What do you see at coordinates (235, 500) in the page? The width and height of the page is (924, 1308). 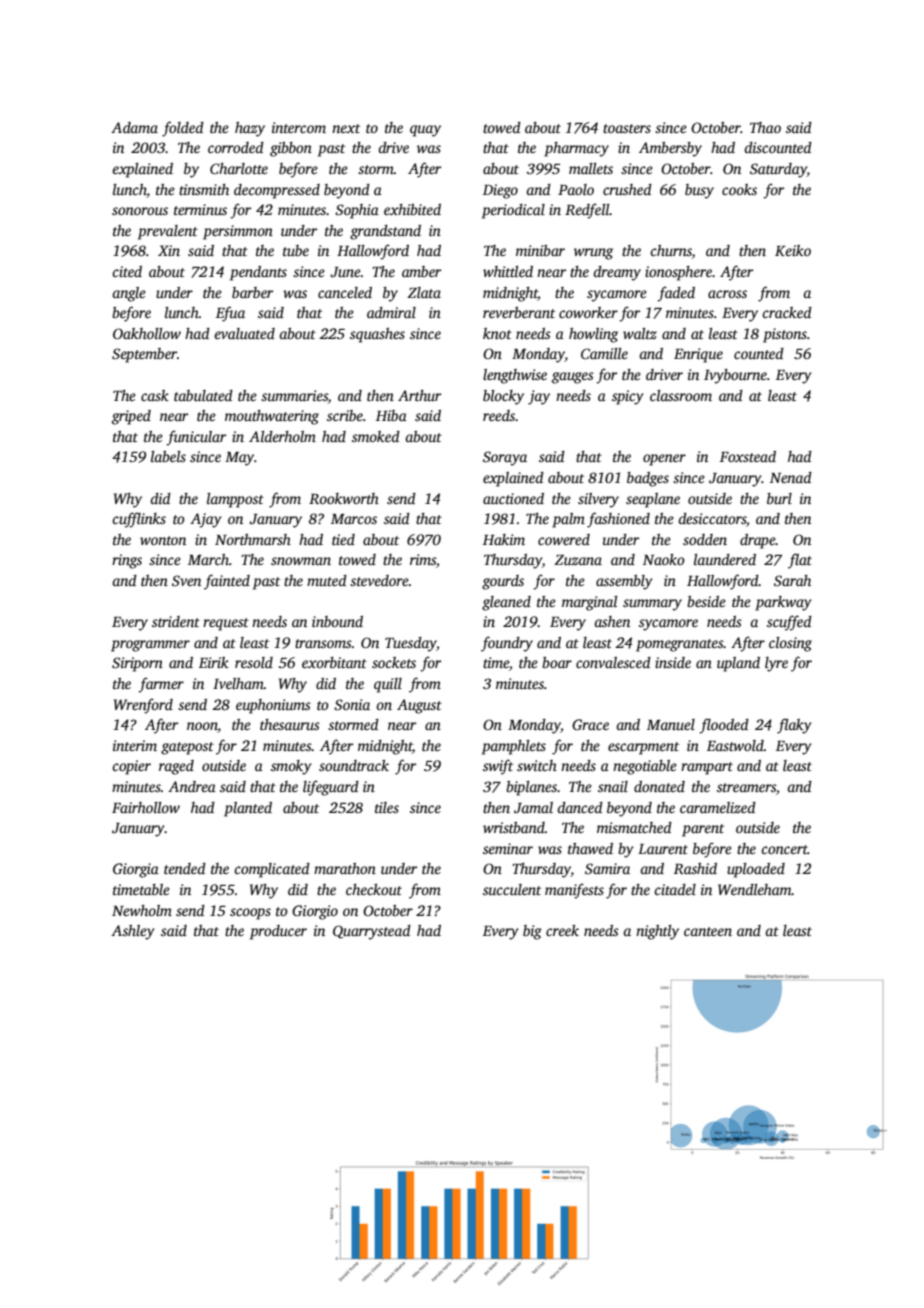 I see `lamppost` at bounding box center [235, 500].
